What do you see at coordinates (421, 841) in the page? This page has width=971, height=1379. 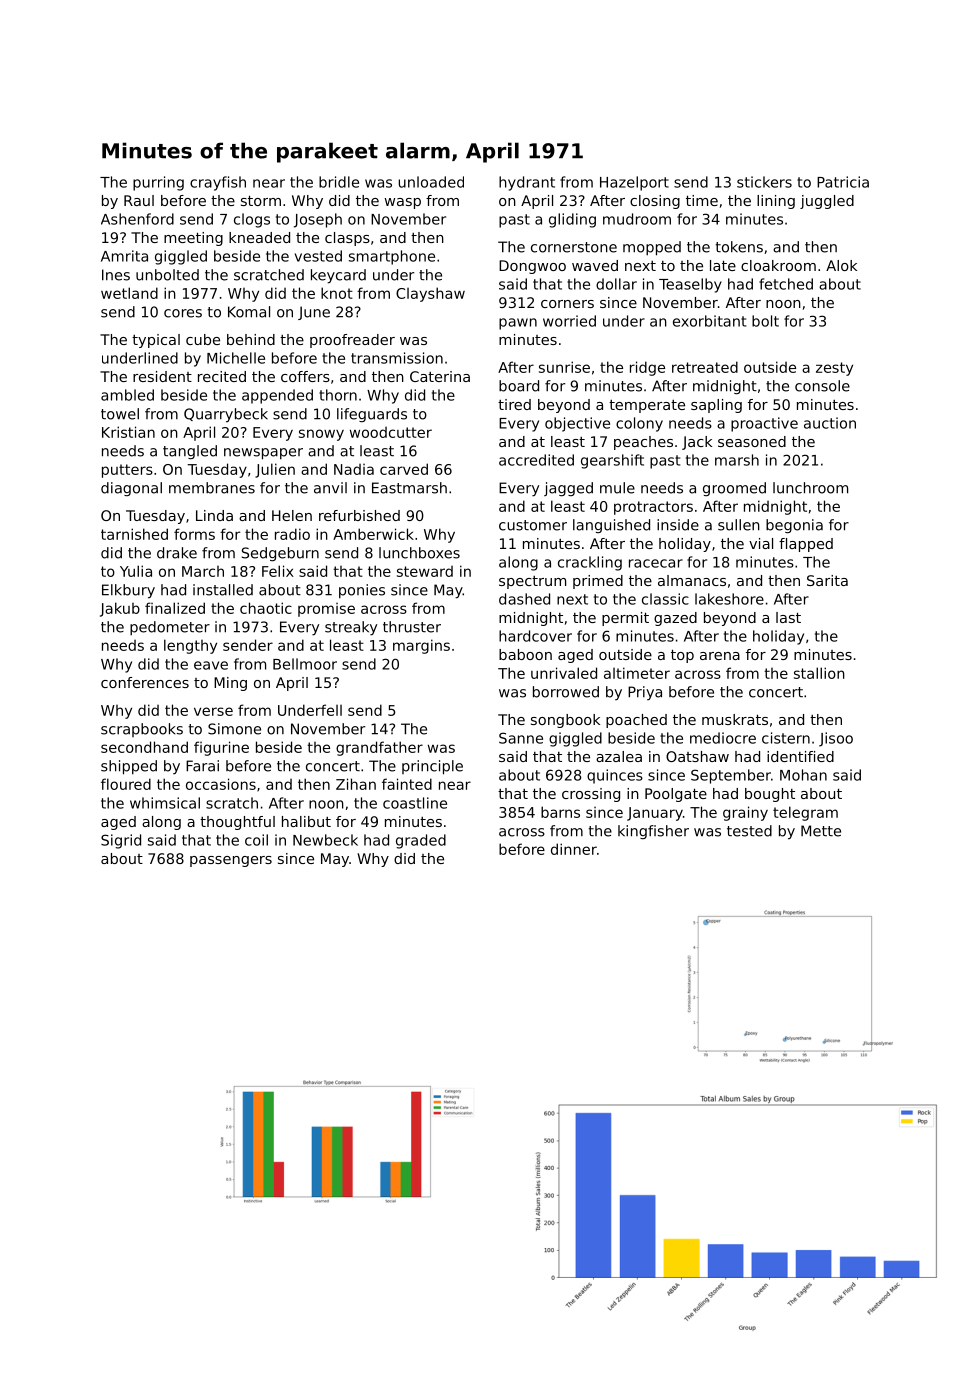 I see `graded` at bounding box center [421, 841].
